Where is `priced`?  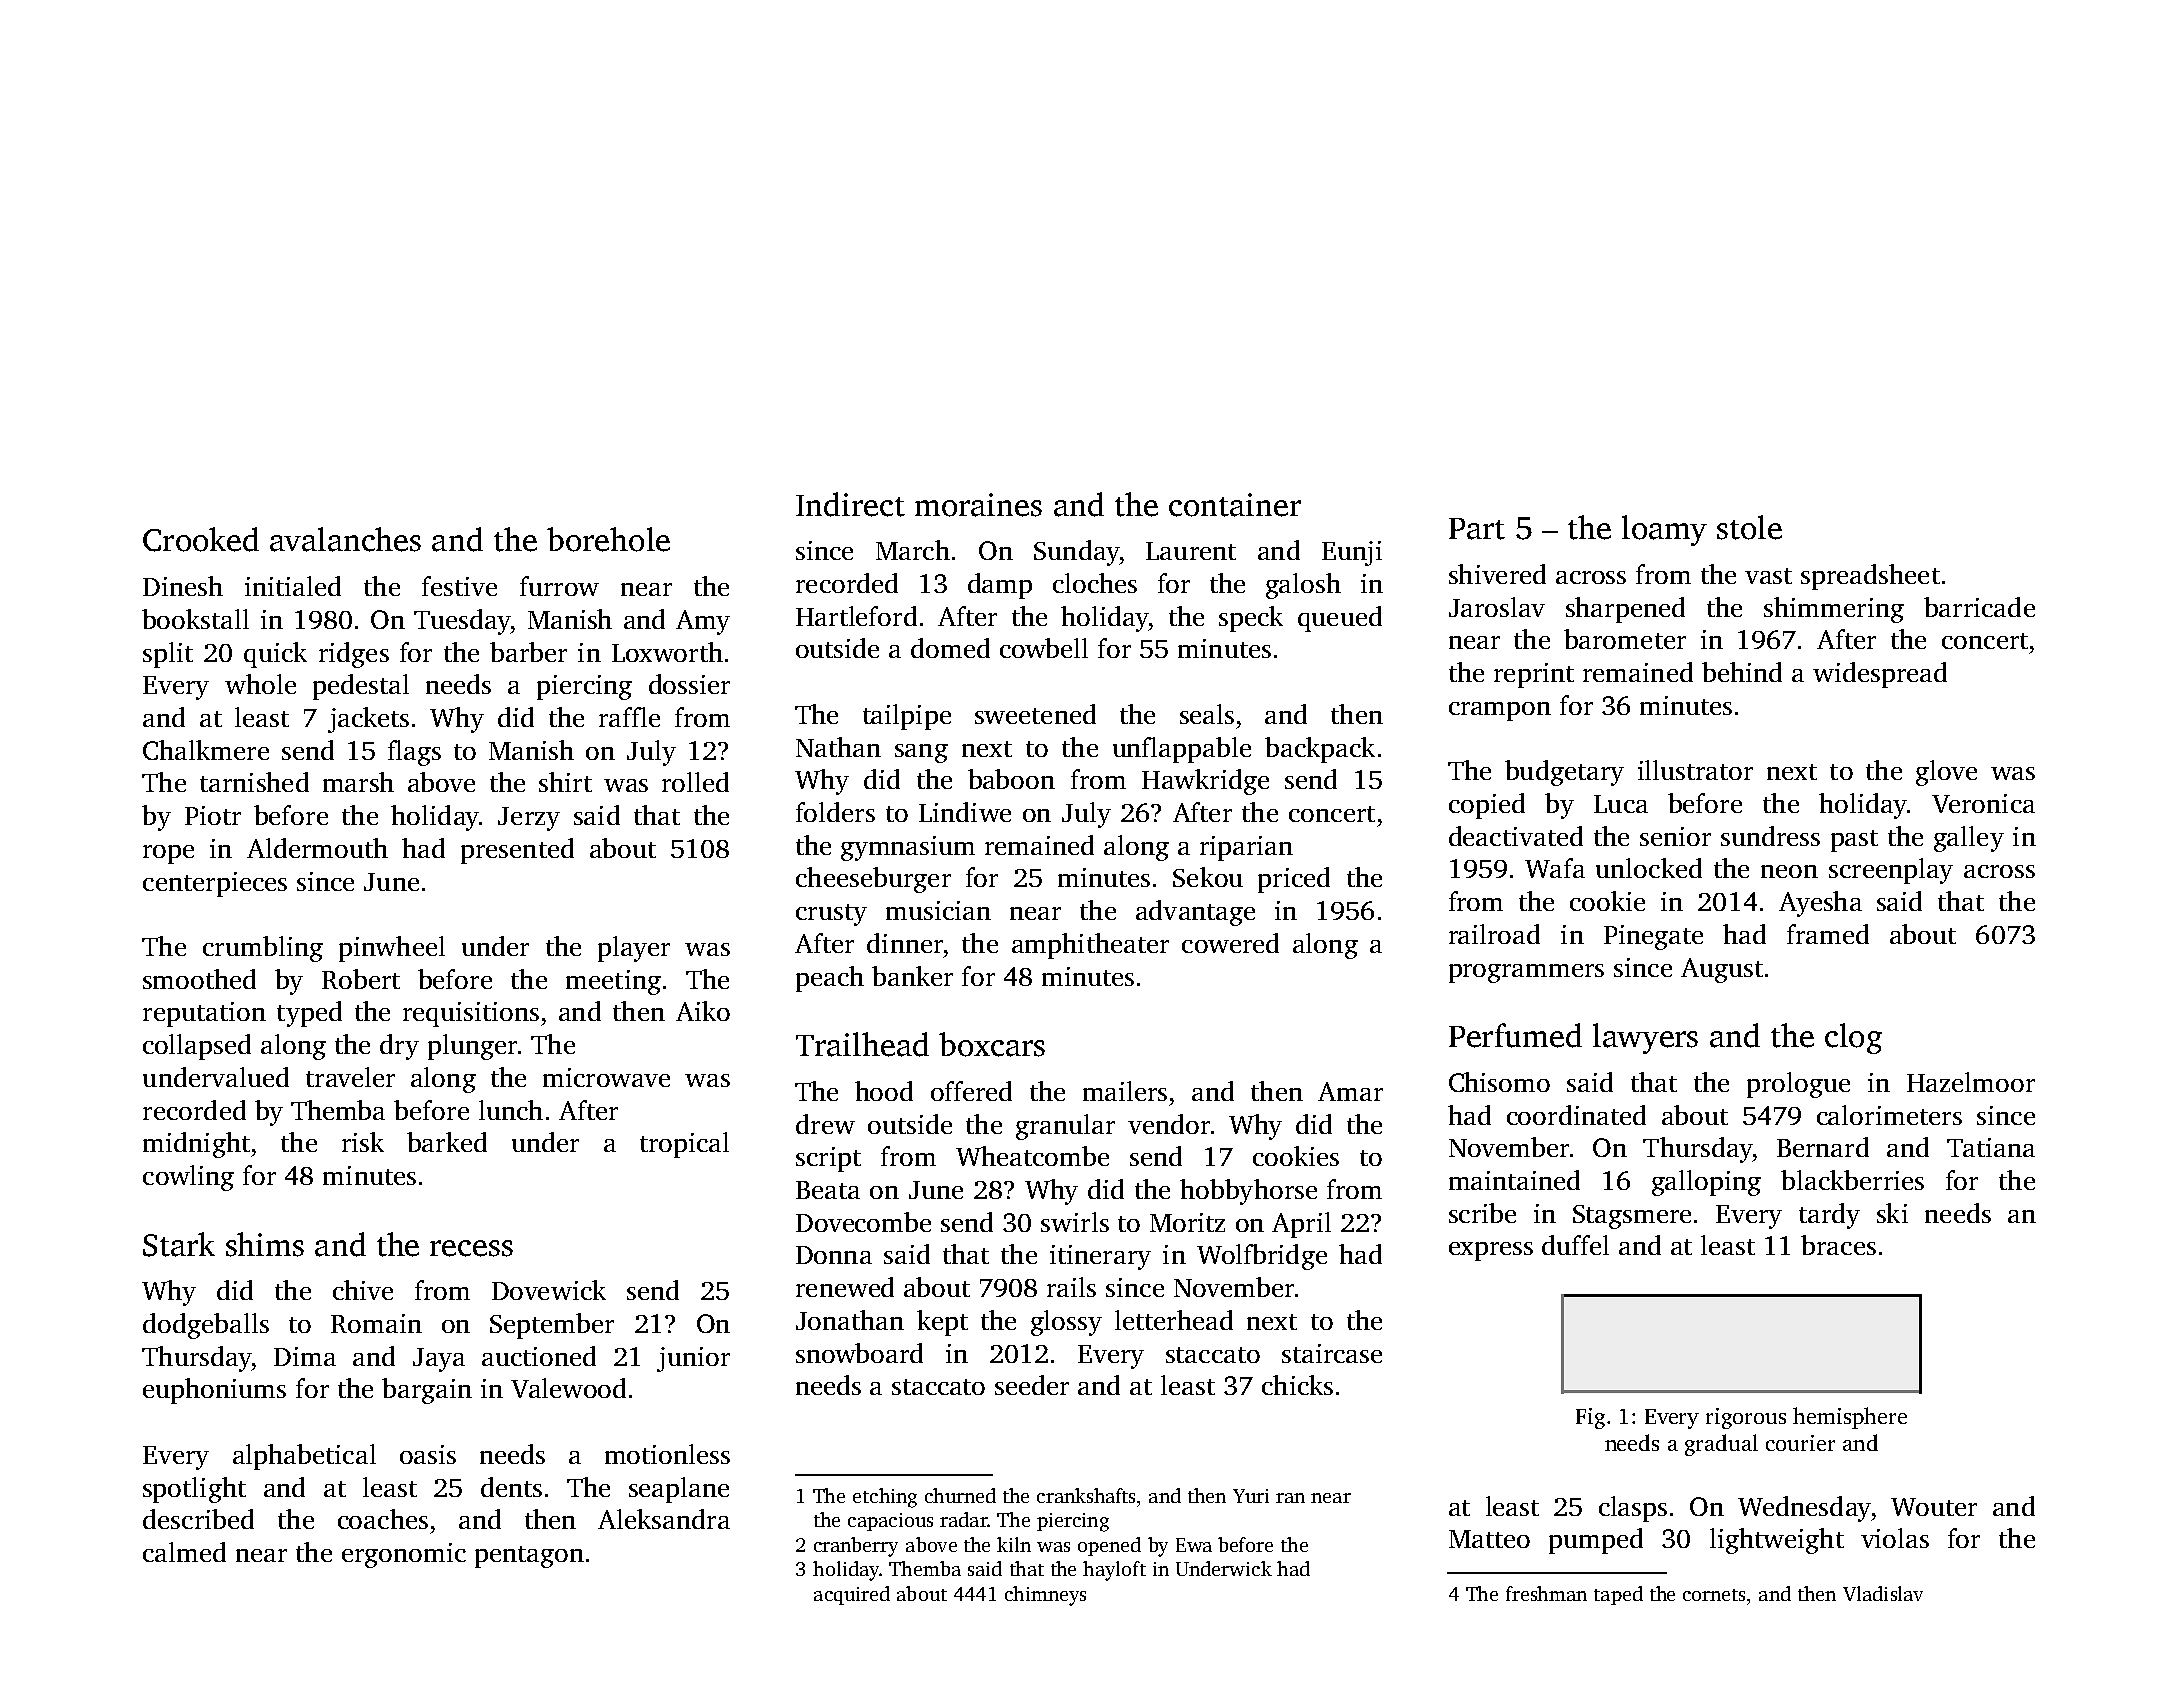 priced is located at coordinates (1294, 880).
